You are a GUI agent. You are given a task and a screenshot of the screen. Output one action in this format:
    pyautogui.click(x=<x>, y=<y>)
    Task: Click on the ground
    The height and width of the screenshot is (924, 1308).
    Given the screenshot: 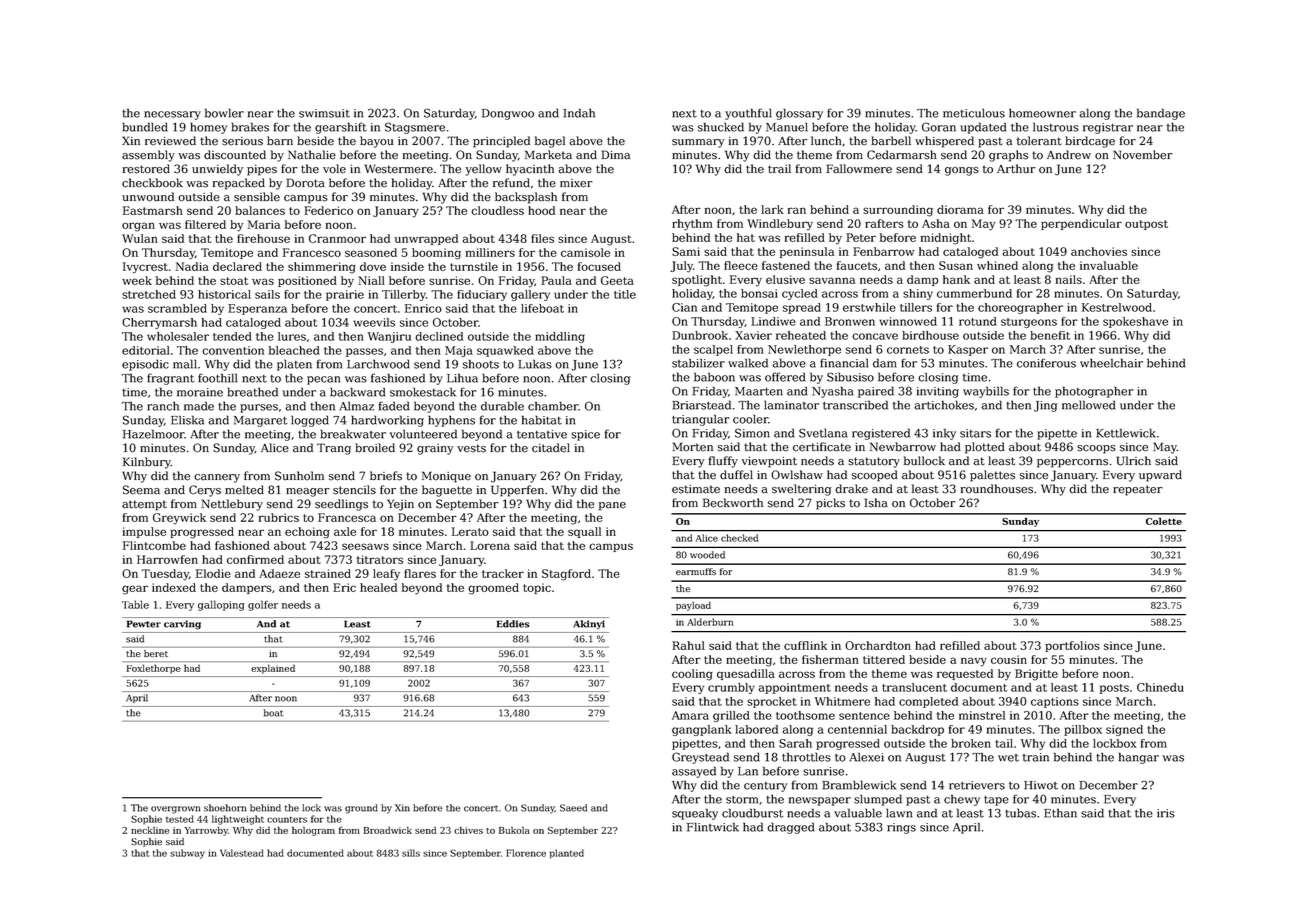 What is the action you would take?
    pyautogui.click(x=361, y=809)
